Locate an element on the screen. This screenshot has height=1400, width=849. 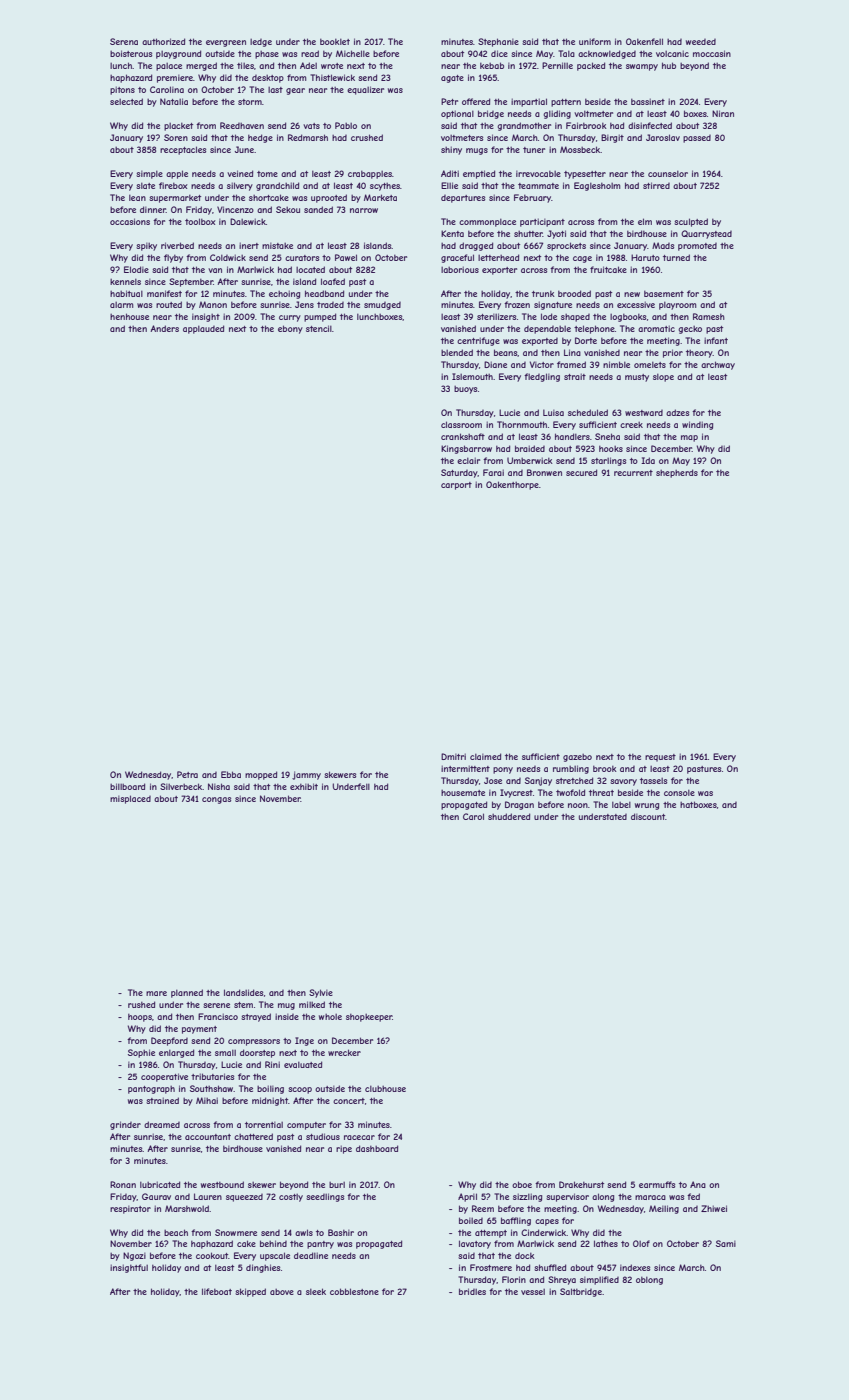
Thistlewick is located at coordinates (332, 77).
